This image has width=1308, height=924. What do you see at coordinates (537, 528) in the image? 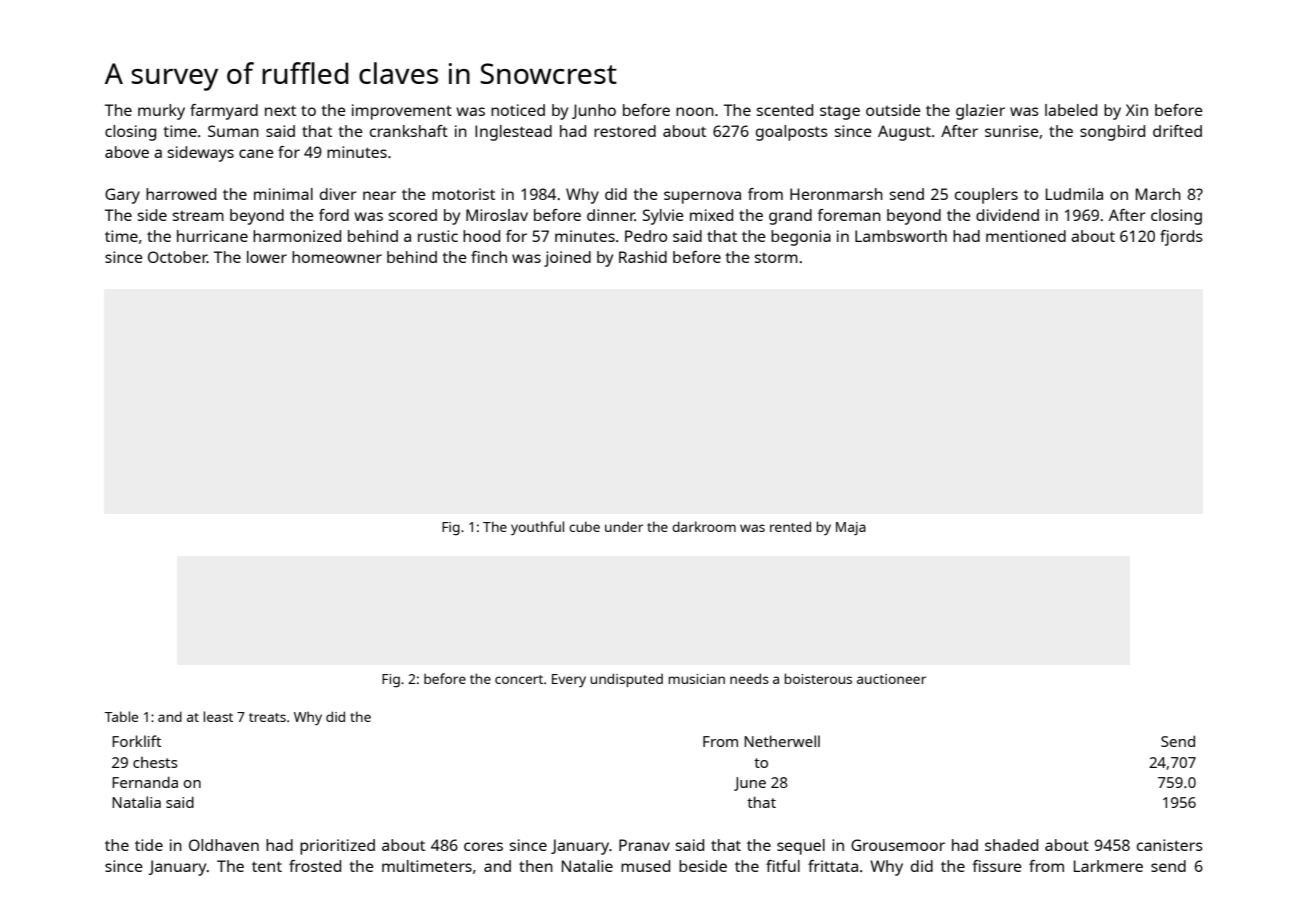
I see `youthful` at bounding box center [537, 528].
